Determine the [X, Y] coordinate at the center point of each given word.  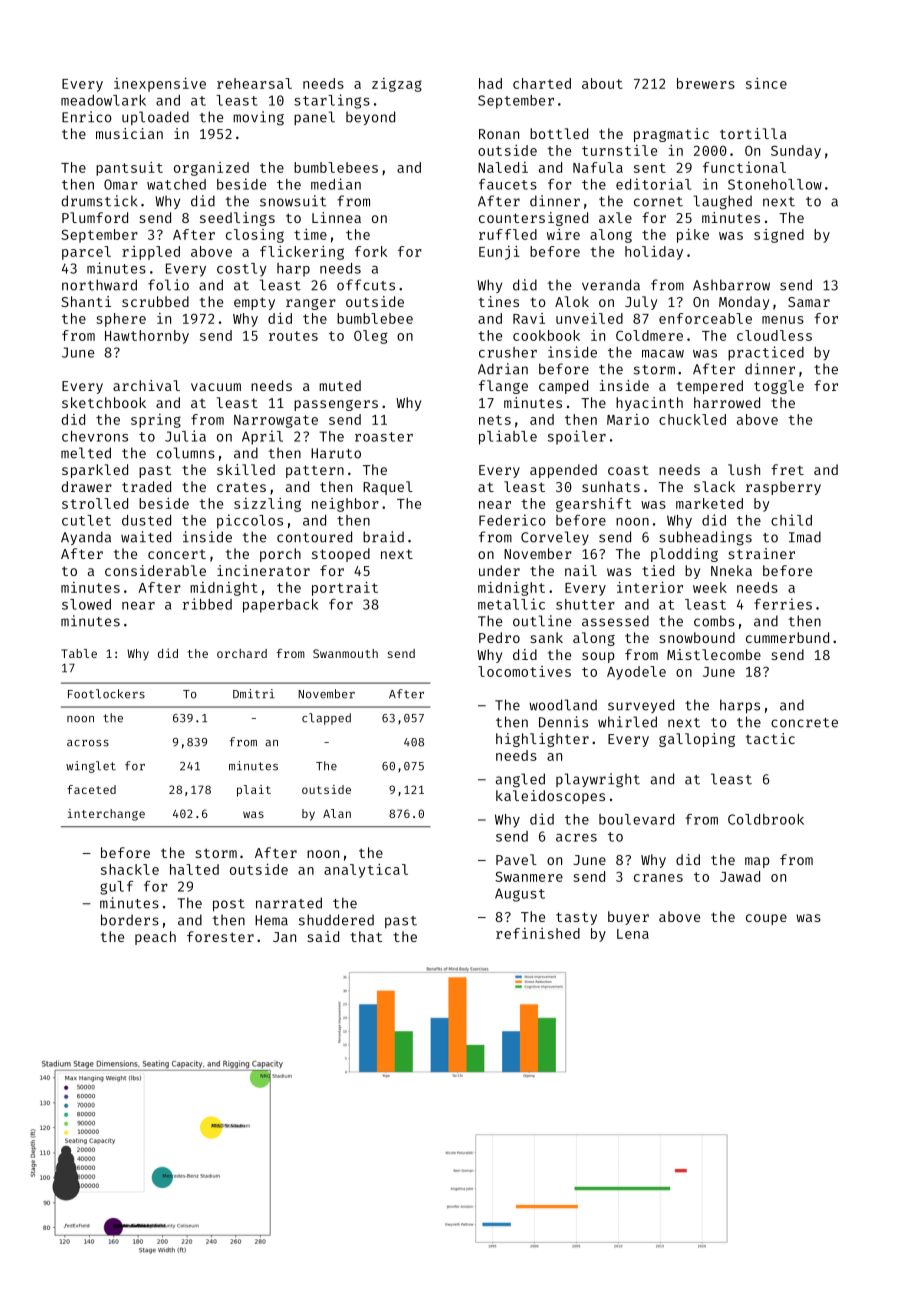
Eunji [499, 253]
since [766, 83]
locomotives [524, 671]
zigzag [397, 85]
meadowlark [103, 100]
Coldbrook [766, 819]
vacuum [216, 387]
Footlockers [106, 694]
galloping [697, 740]
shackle [130, 869]
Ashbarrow [731, 285]
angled [520, 780]
